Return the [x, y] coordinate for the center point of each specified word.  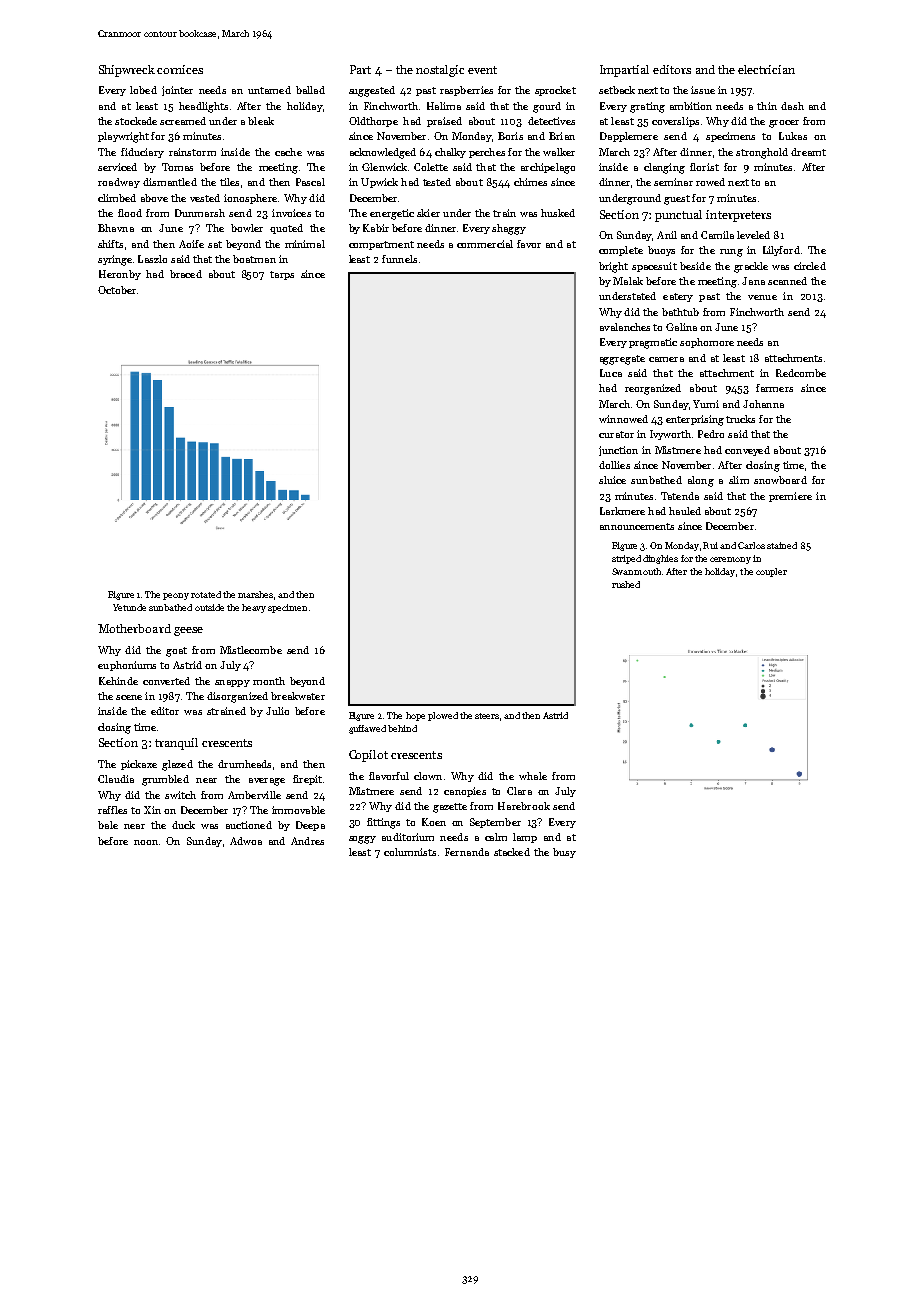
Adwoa [246, 841]
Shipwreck [127, 71]
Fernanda [467, 852]
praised [444, 122]
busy [564, 853]
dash [792, 106]
